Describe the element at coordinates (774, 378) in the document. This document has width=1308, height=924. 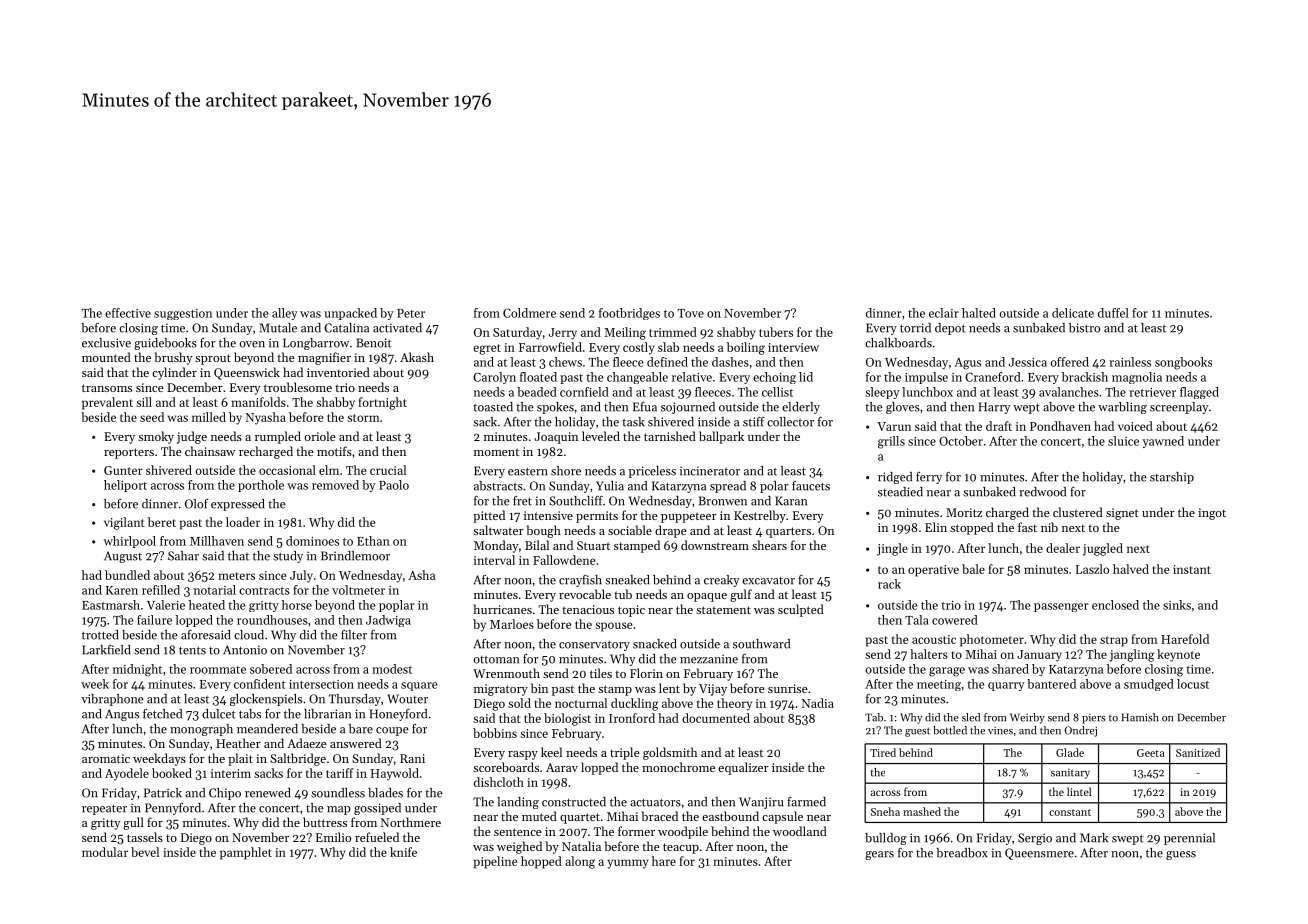
I see `echoing` at that location.
